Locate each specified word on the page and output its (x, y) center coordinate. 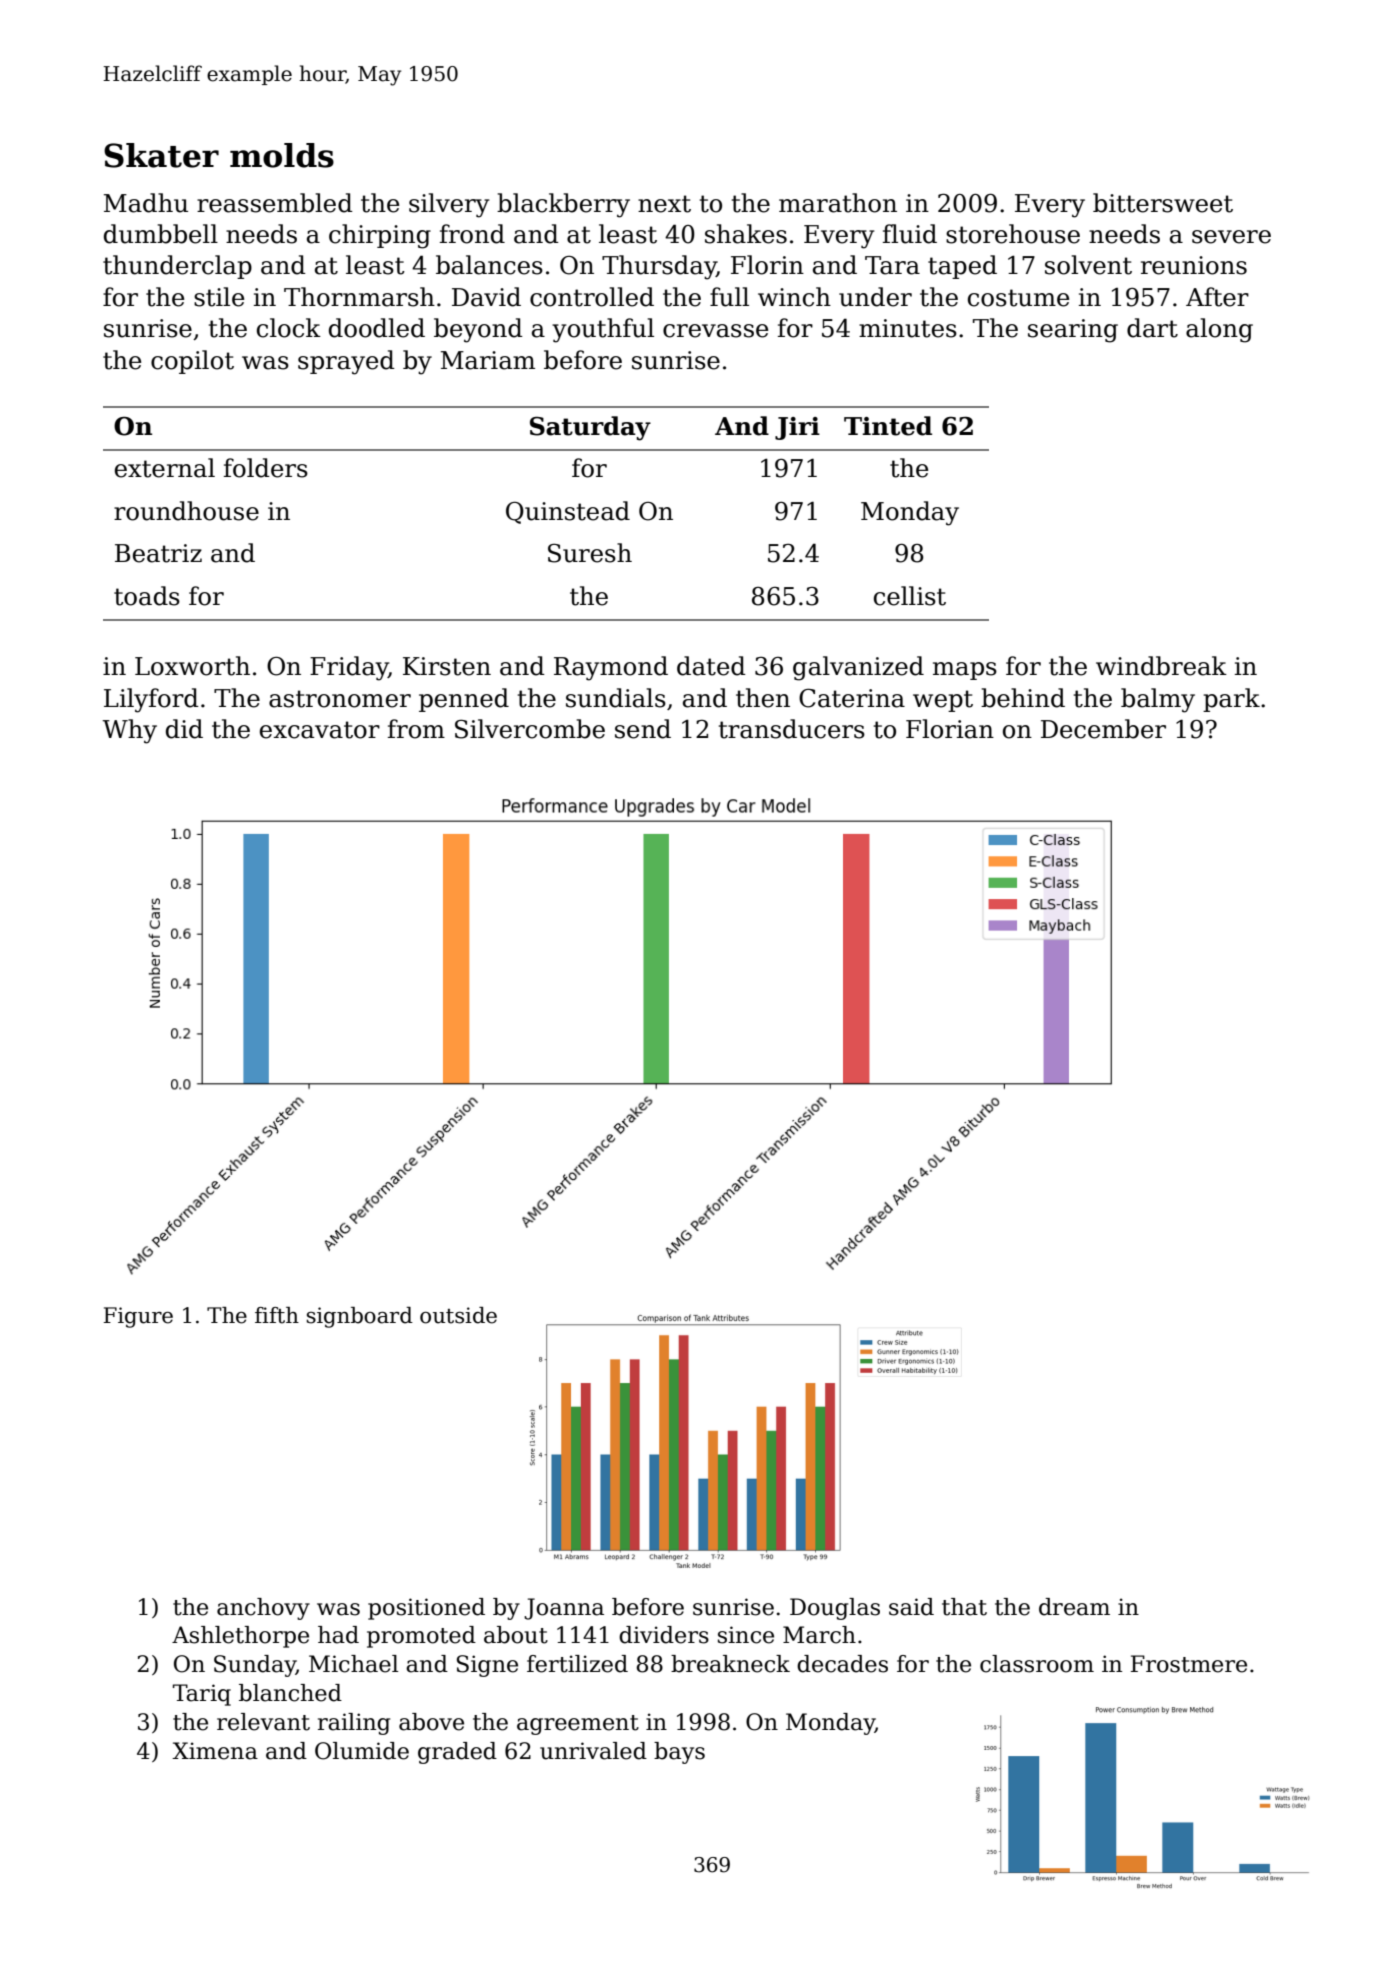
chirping (380, 236)
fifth (277, 1315)
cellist (910, 596)
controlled (592, 297)
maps (965, 671)
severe (1231, 237)
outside (458, 1315)
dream (1074, 1607)
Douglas (835, 1609)
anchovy (263, 1609)
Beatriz (158, 553)
